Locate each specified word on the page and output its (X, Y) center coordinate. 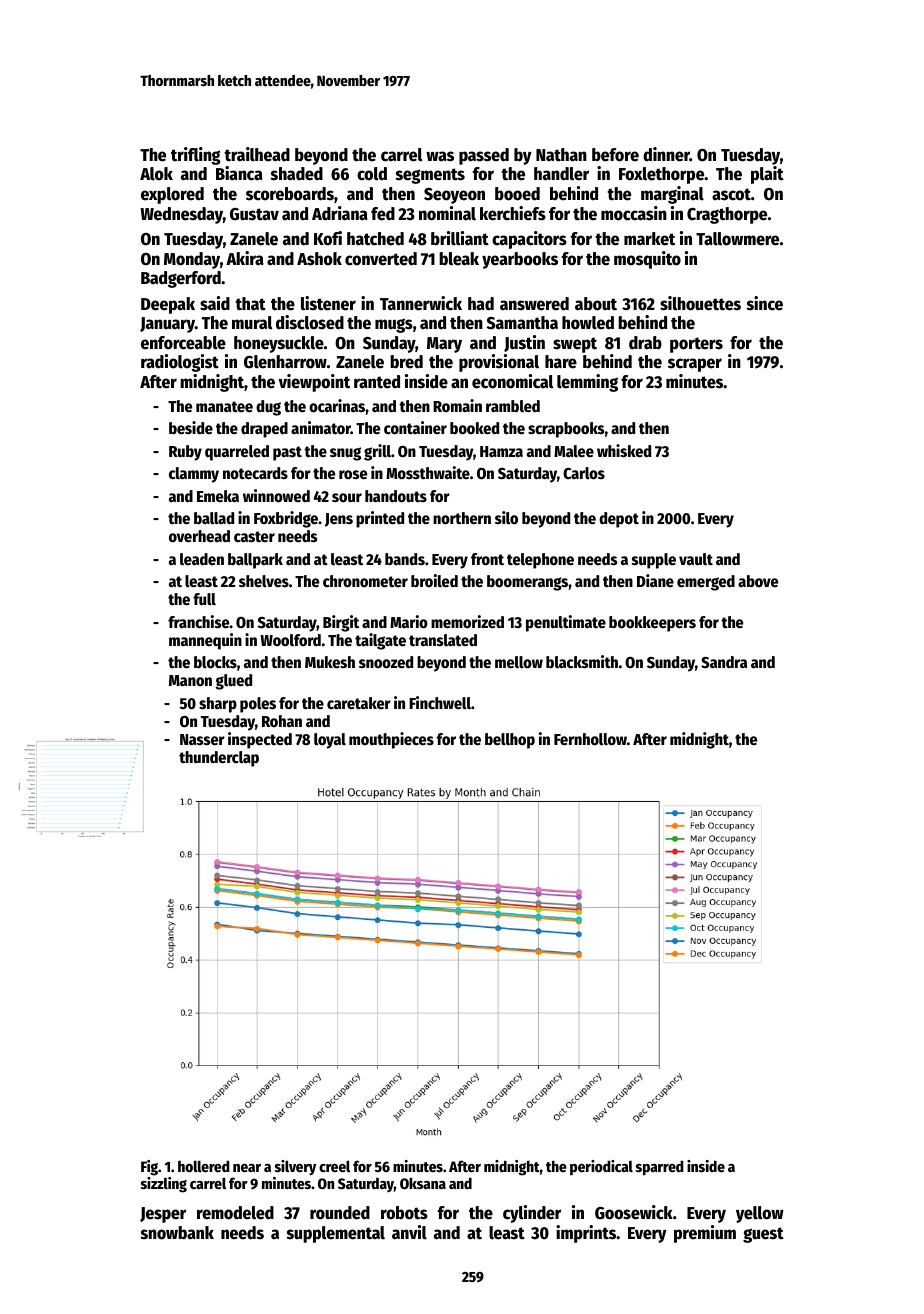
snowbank (177, 1233)
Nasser (202, 740)
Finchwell (440, 703)
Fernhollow (590, 739)
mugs (394, 325)
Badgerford (181, 279)
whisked (624, 451)
